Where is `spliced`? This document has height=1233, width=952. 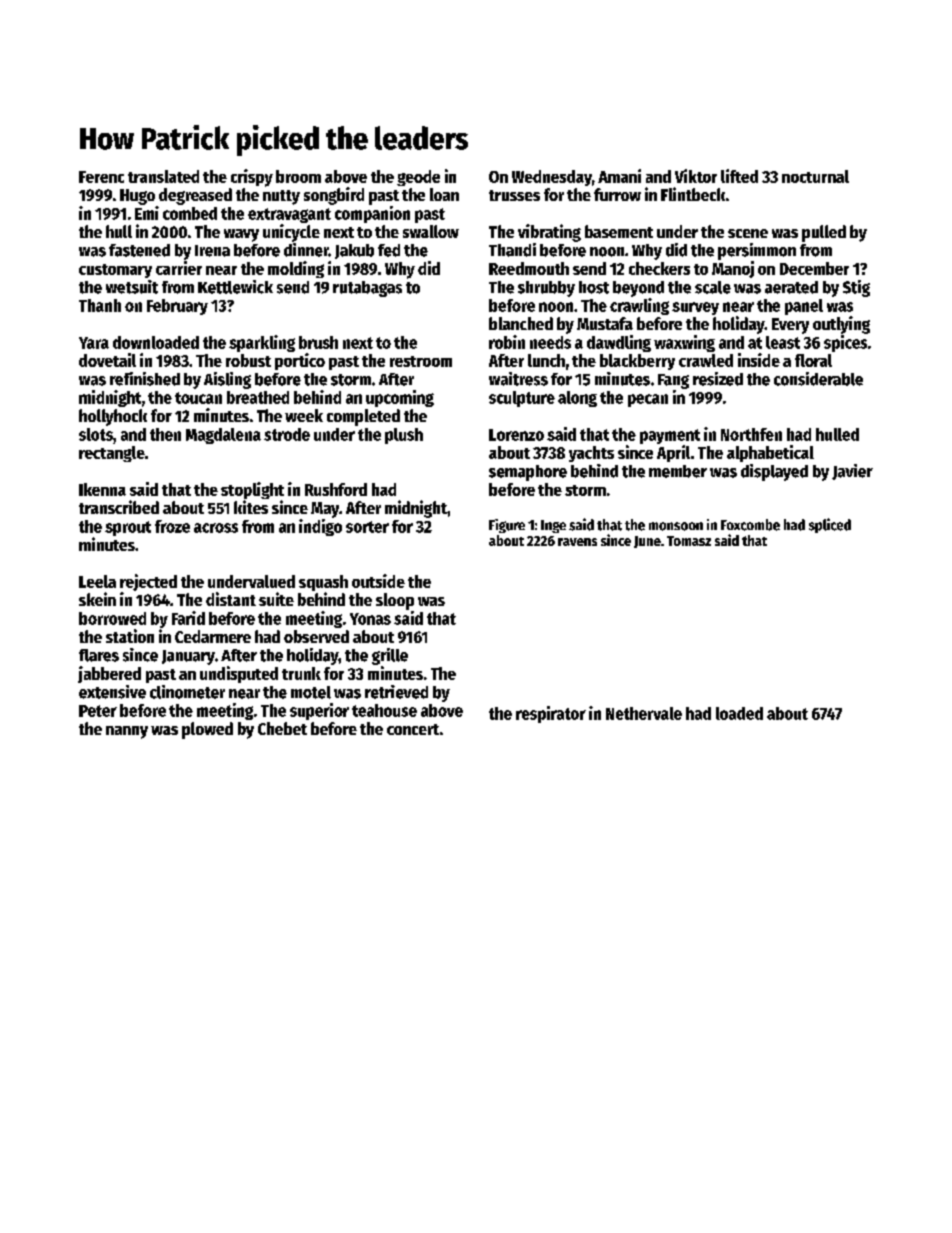
spliced is located at coordinates (830, 525).
